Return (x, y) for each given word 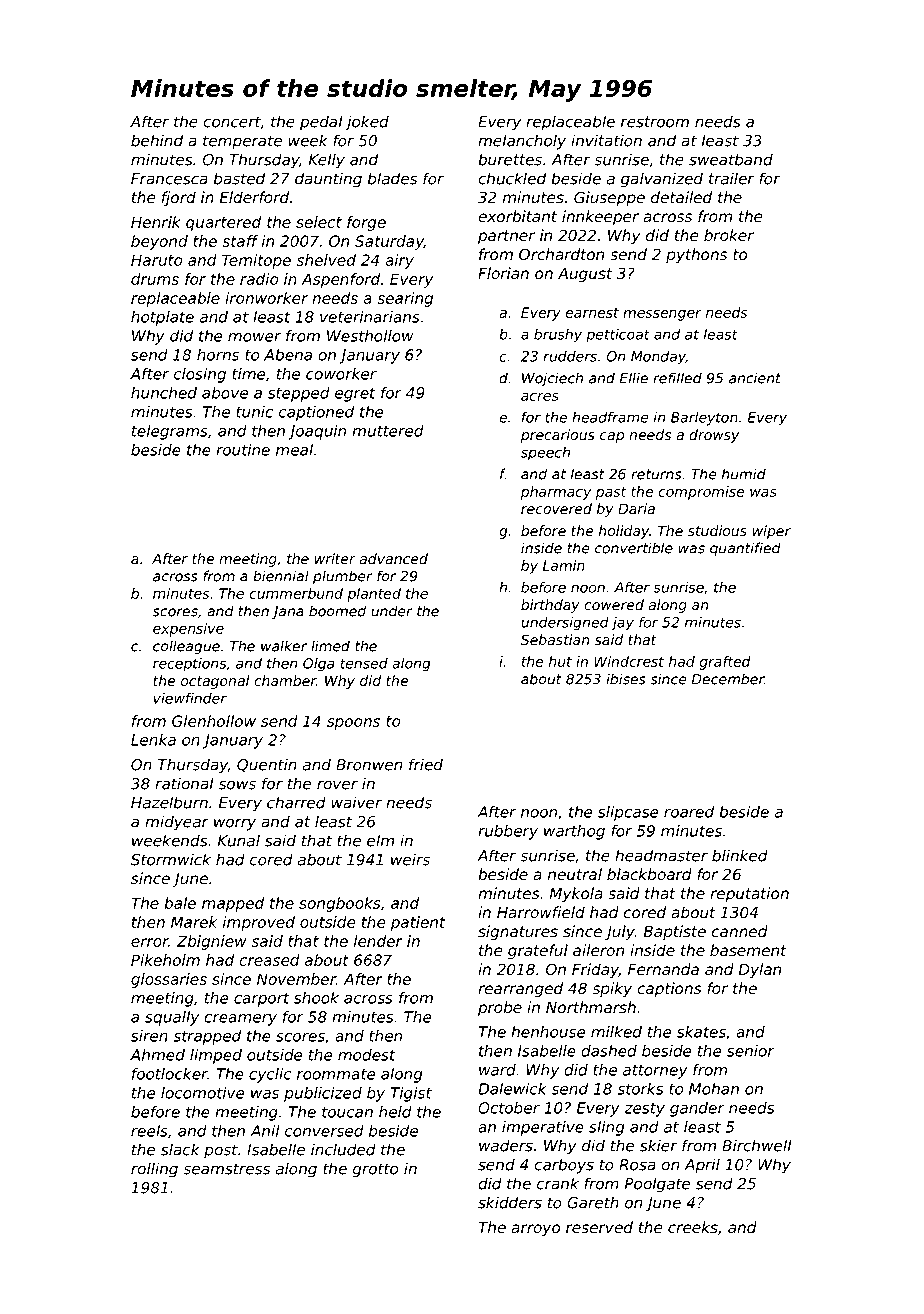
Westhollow (370, 336)
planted (374, 595)
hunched (164, 393)
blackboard (649, 874)
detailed (681, 197)
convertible (634, 548)
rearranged (520, 989)
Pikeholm (165, 960)
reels (149, 1131)
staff (240, 241)
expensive (188, 630)
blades (392, 178)
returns (656, 474)
